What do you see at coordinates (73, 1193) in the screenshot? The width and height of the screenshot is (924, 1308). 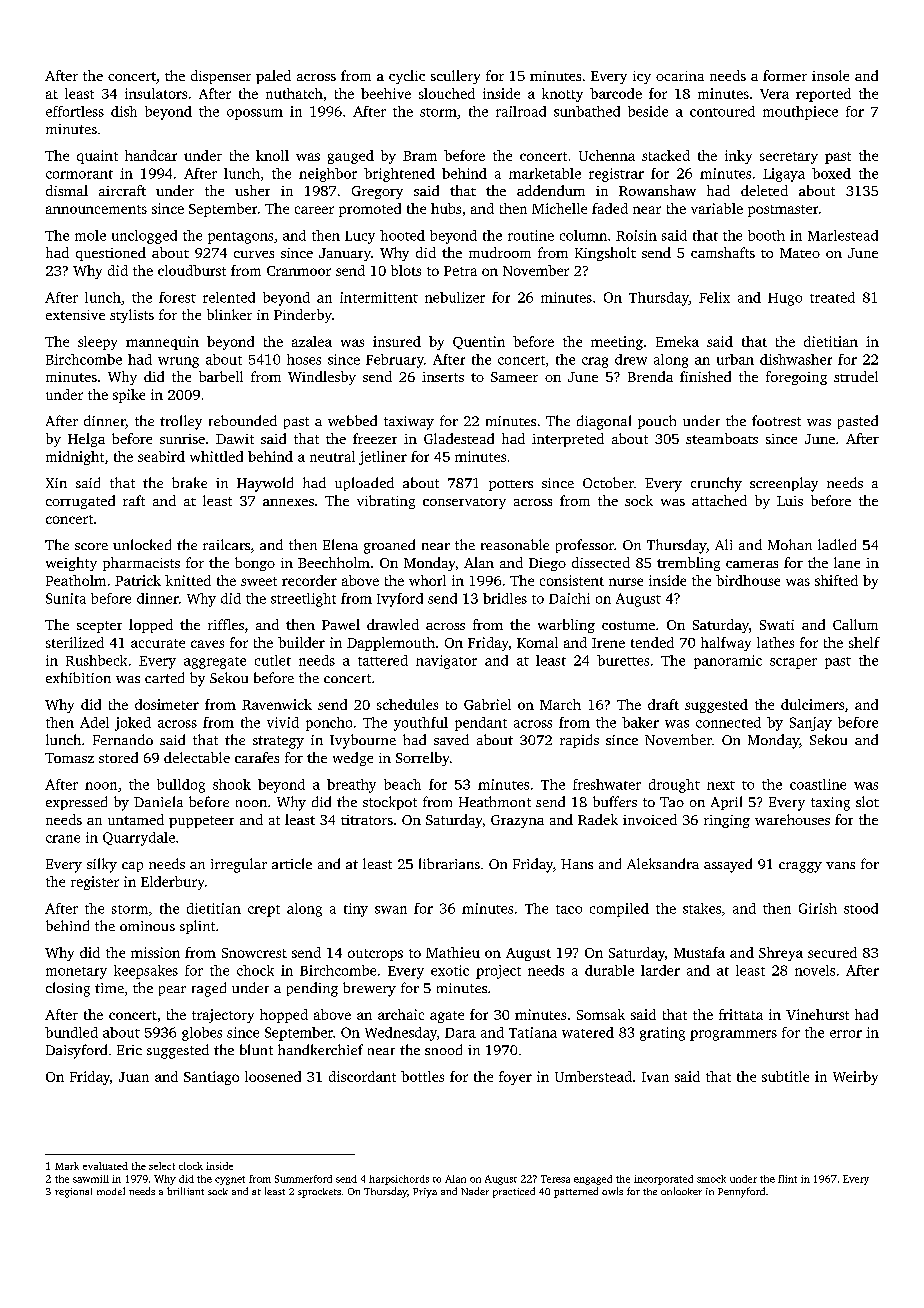 I see `regional` at bounding box center [73, 1193].
